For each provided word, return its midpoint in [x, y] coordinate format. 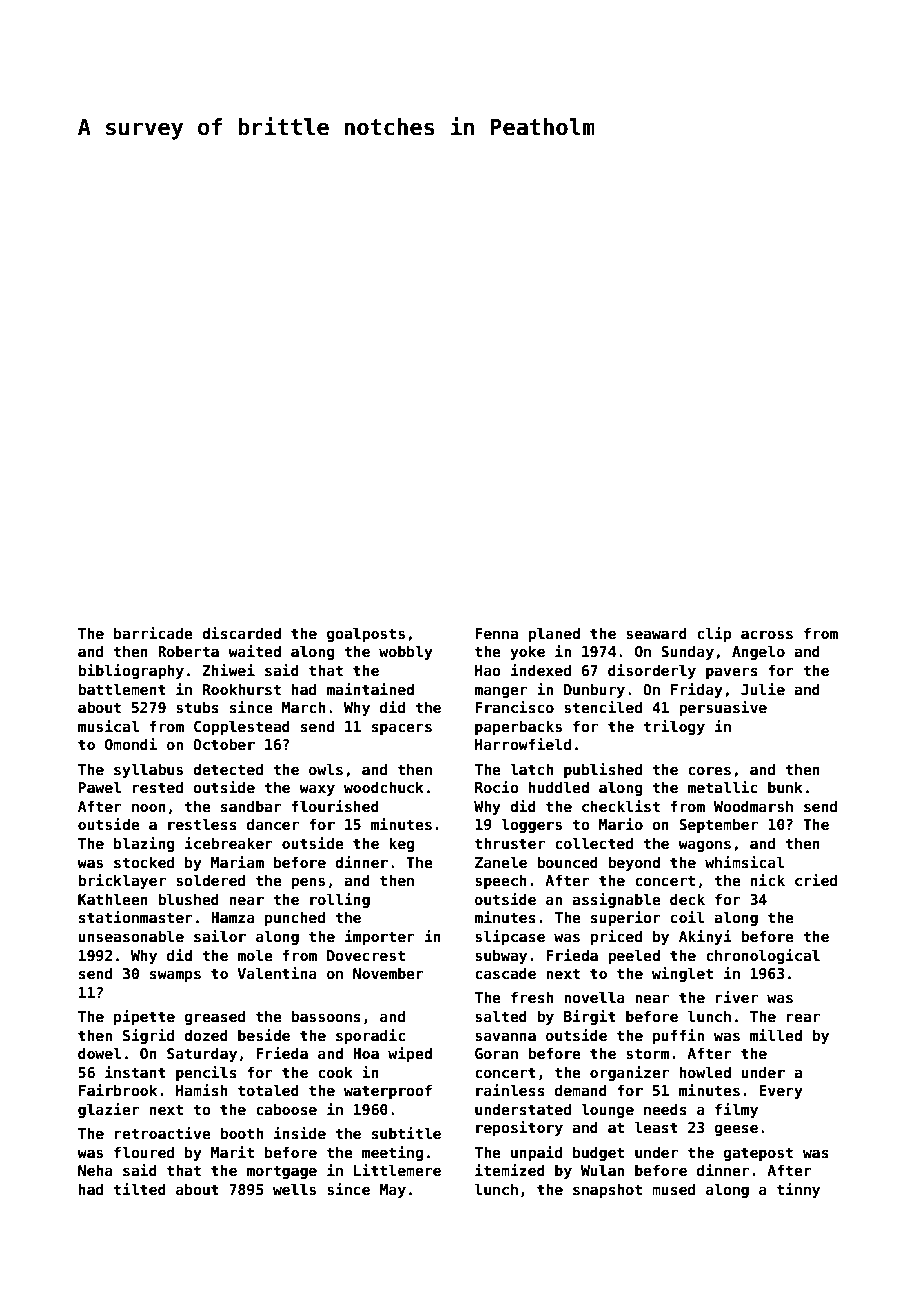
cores [709, 770]
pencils [206, 1073]
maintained [370, 689]
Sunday [687, 652]
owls [326, 769]
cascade [505, 973]
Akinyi [705, 937]
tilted [139, 1189]
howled [705, 1072]
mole [255, 955]
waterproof [388, 1091]
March [303, 707]
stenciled [603, 707]
